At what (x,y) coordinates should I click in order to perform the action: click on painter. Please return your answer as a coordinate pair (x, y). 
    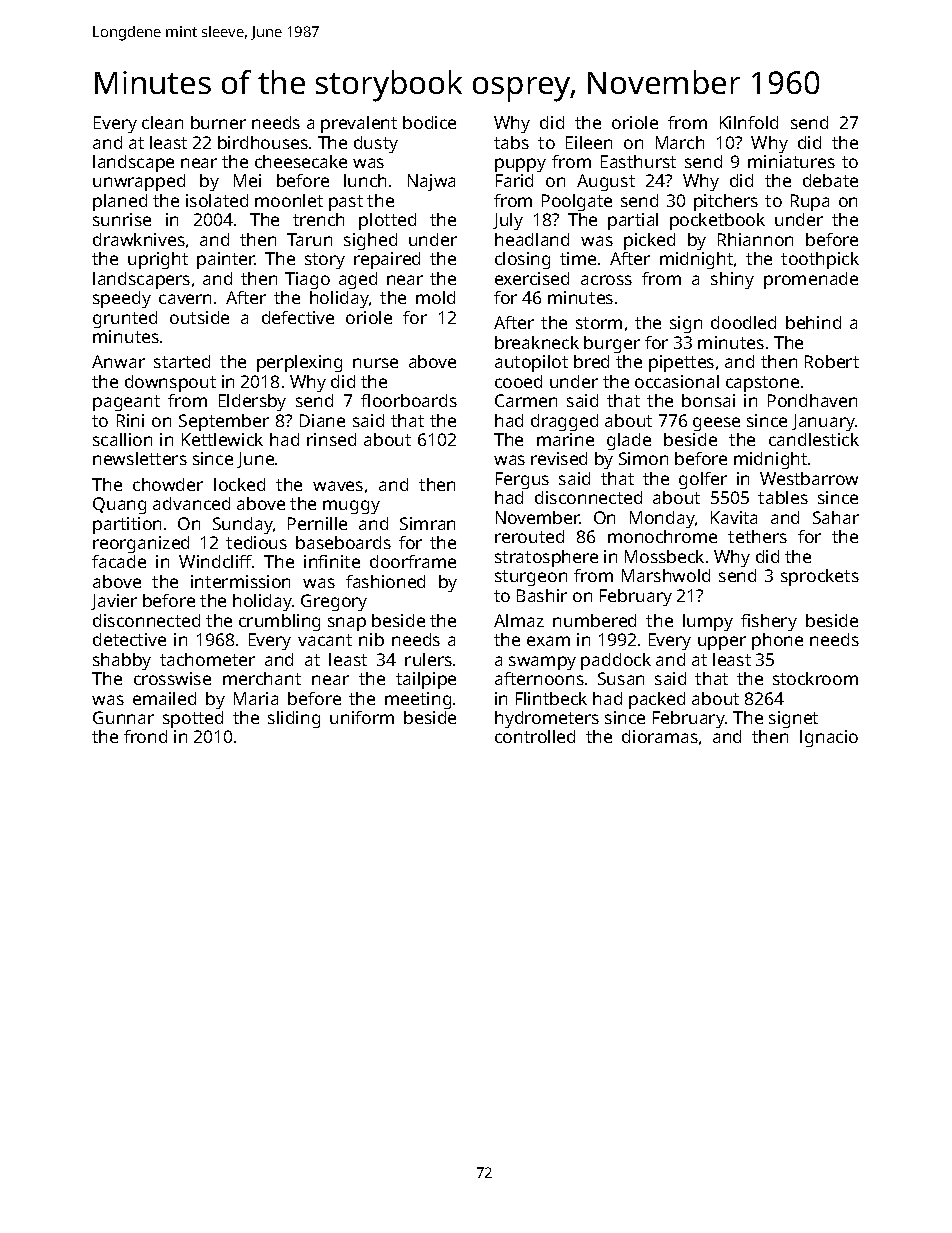
    Looking at the image, I should click on (226, 260).
